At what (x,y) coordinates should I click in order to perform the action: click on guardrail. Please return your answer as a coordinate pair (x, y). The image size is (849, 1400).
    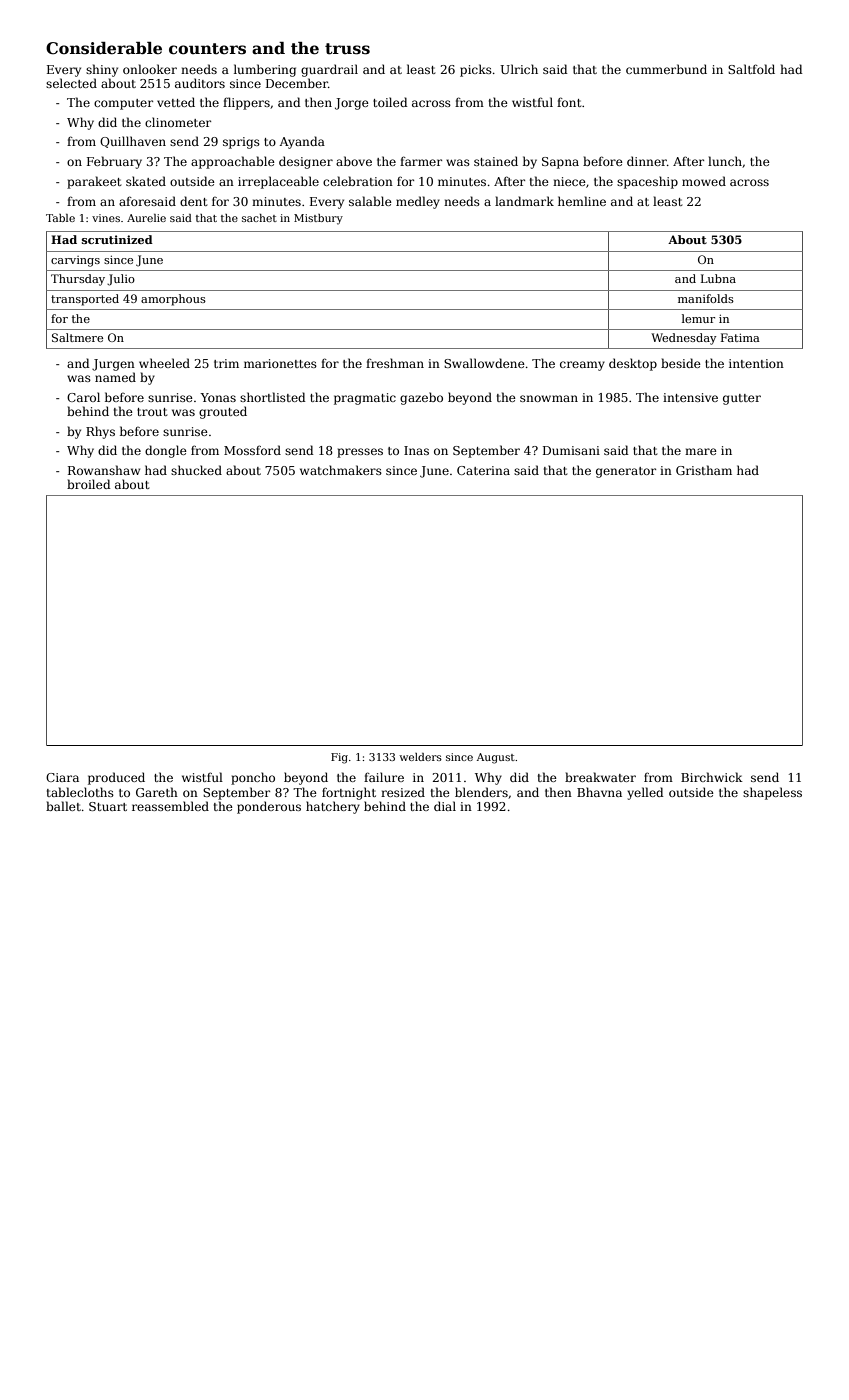
    Looking at the image, I should click on (329, 70).
